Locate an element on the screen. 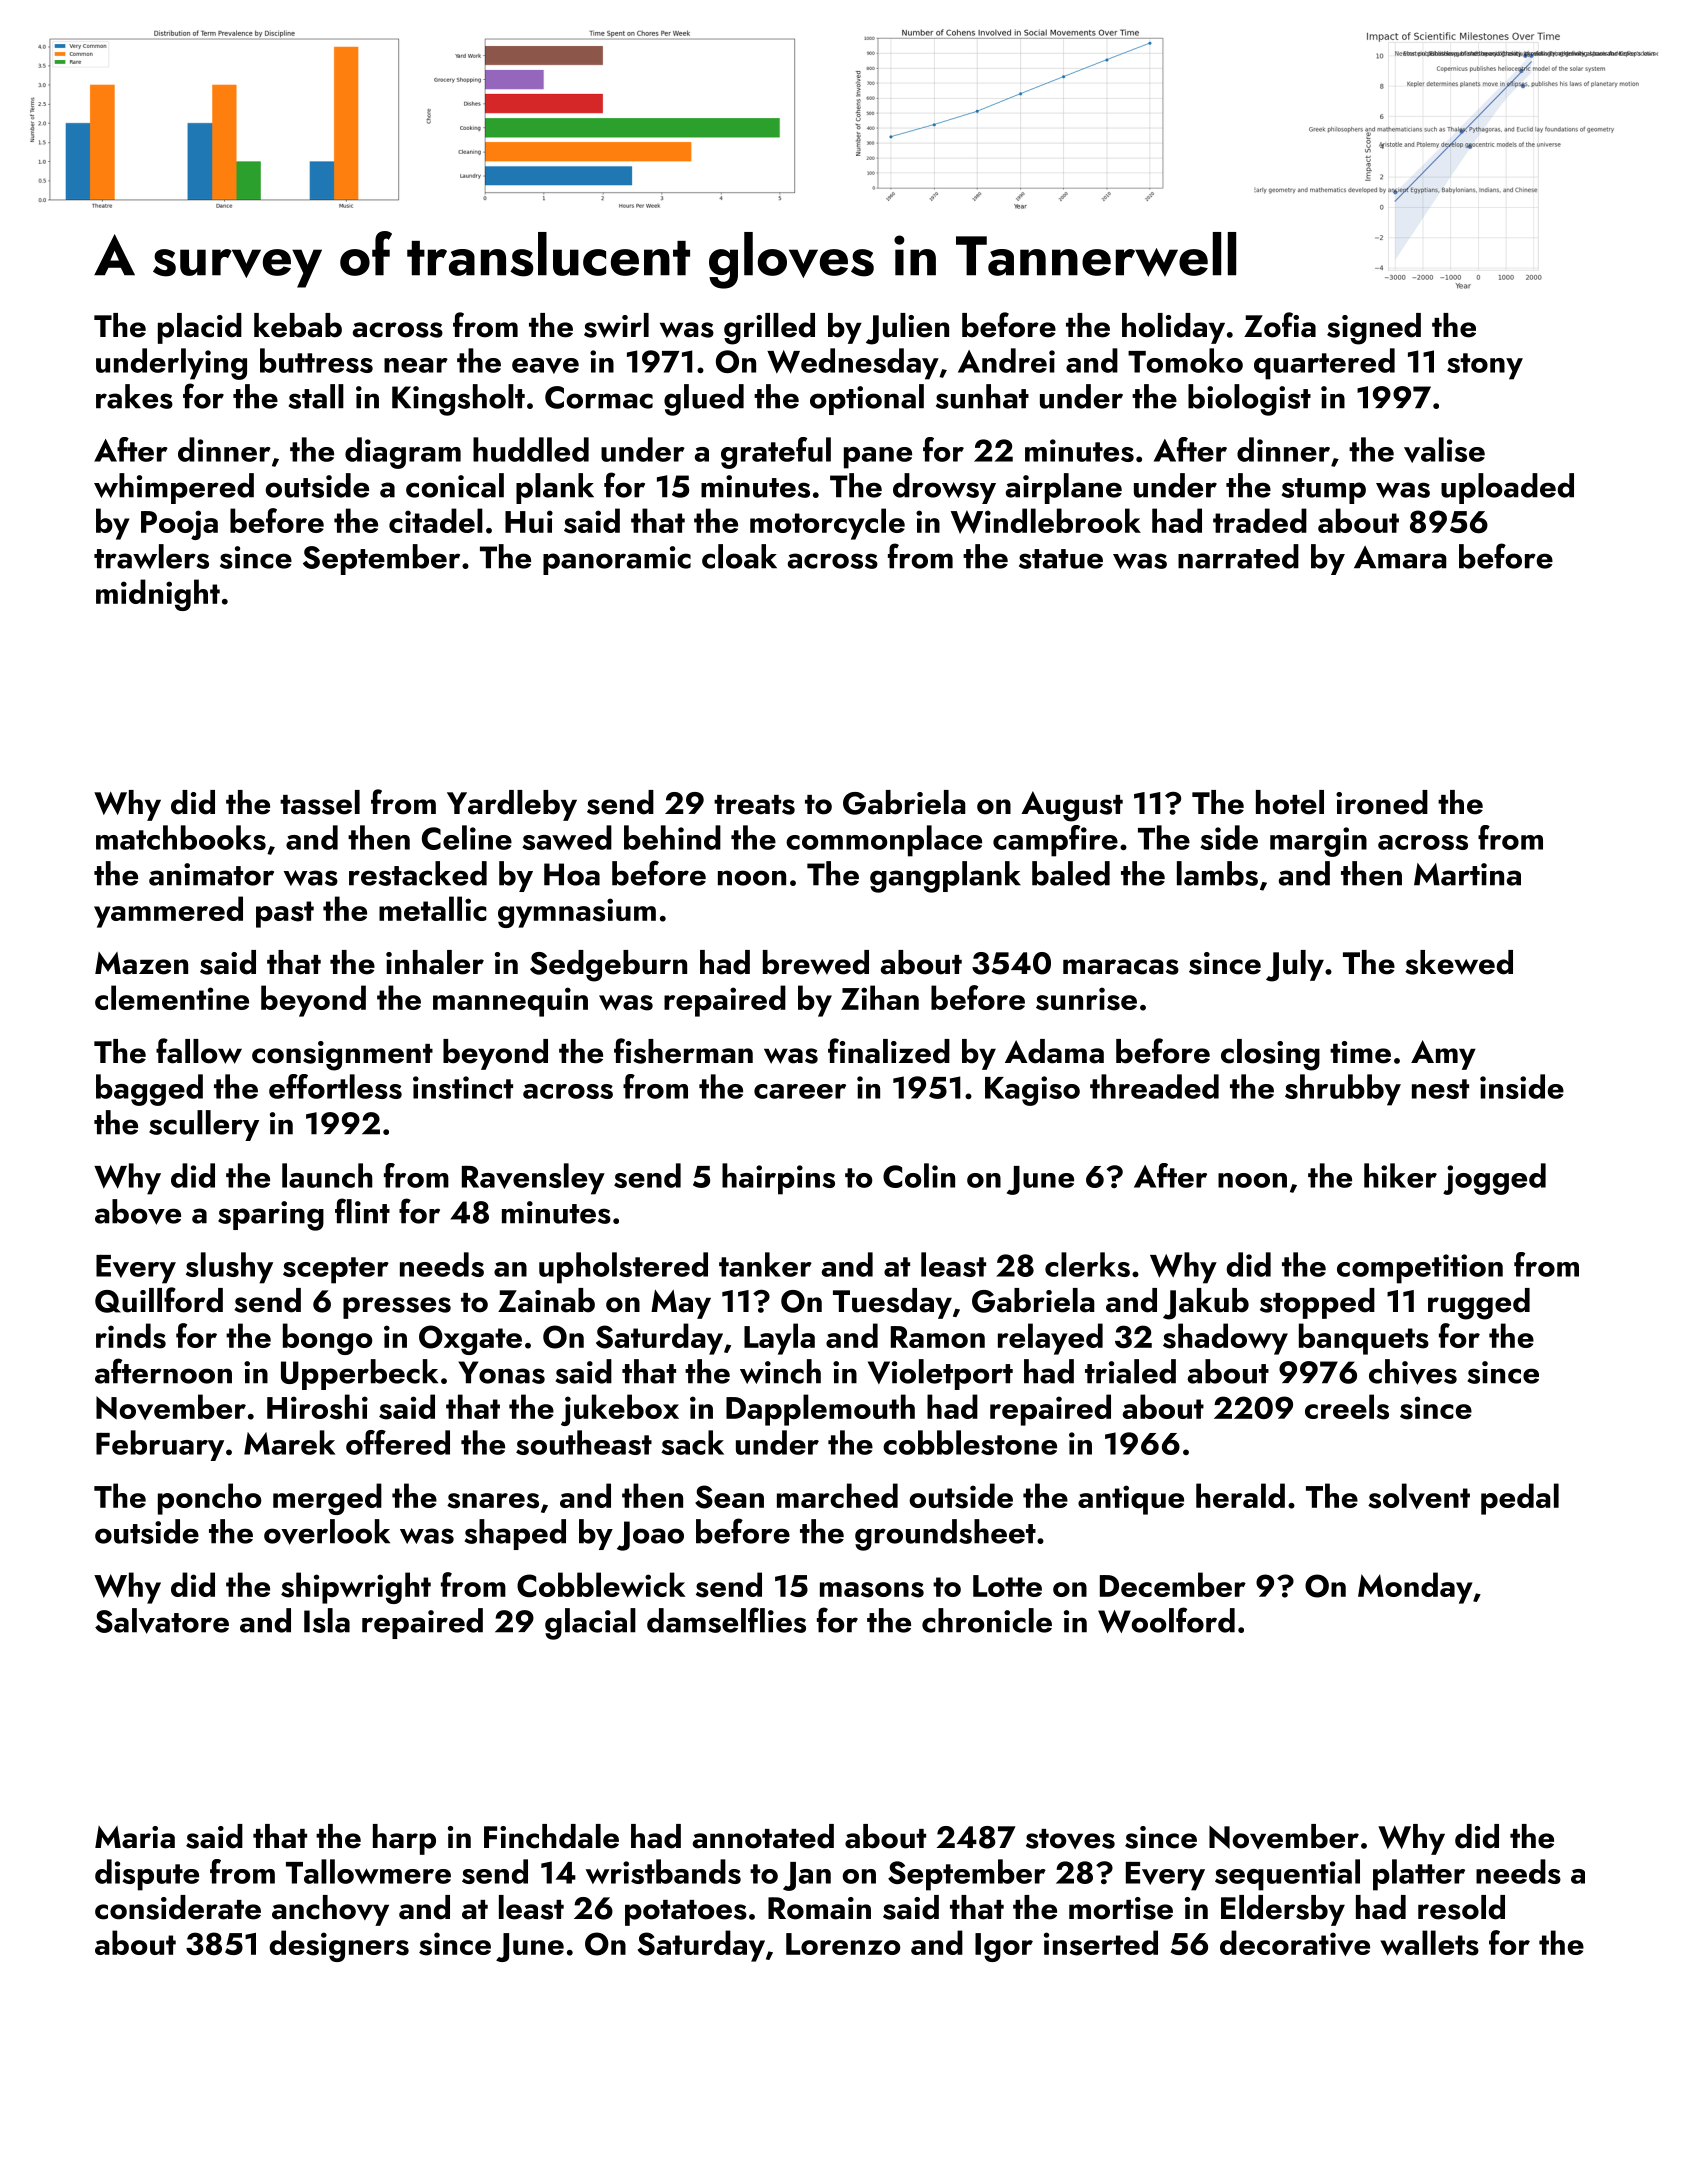  whimpered is located at coordinates (174, 488).
